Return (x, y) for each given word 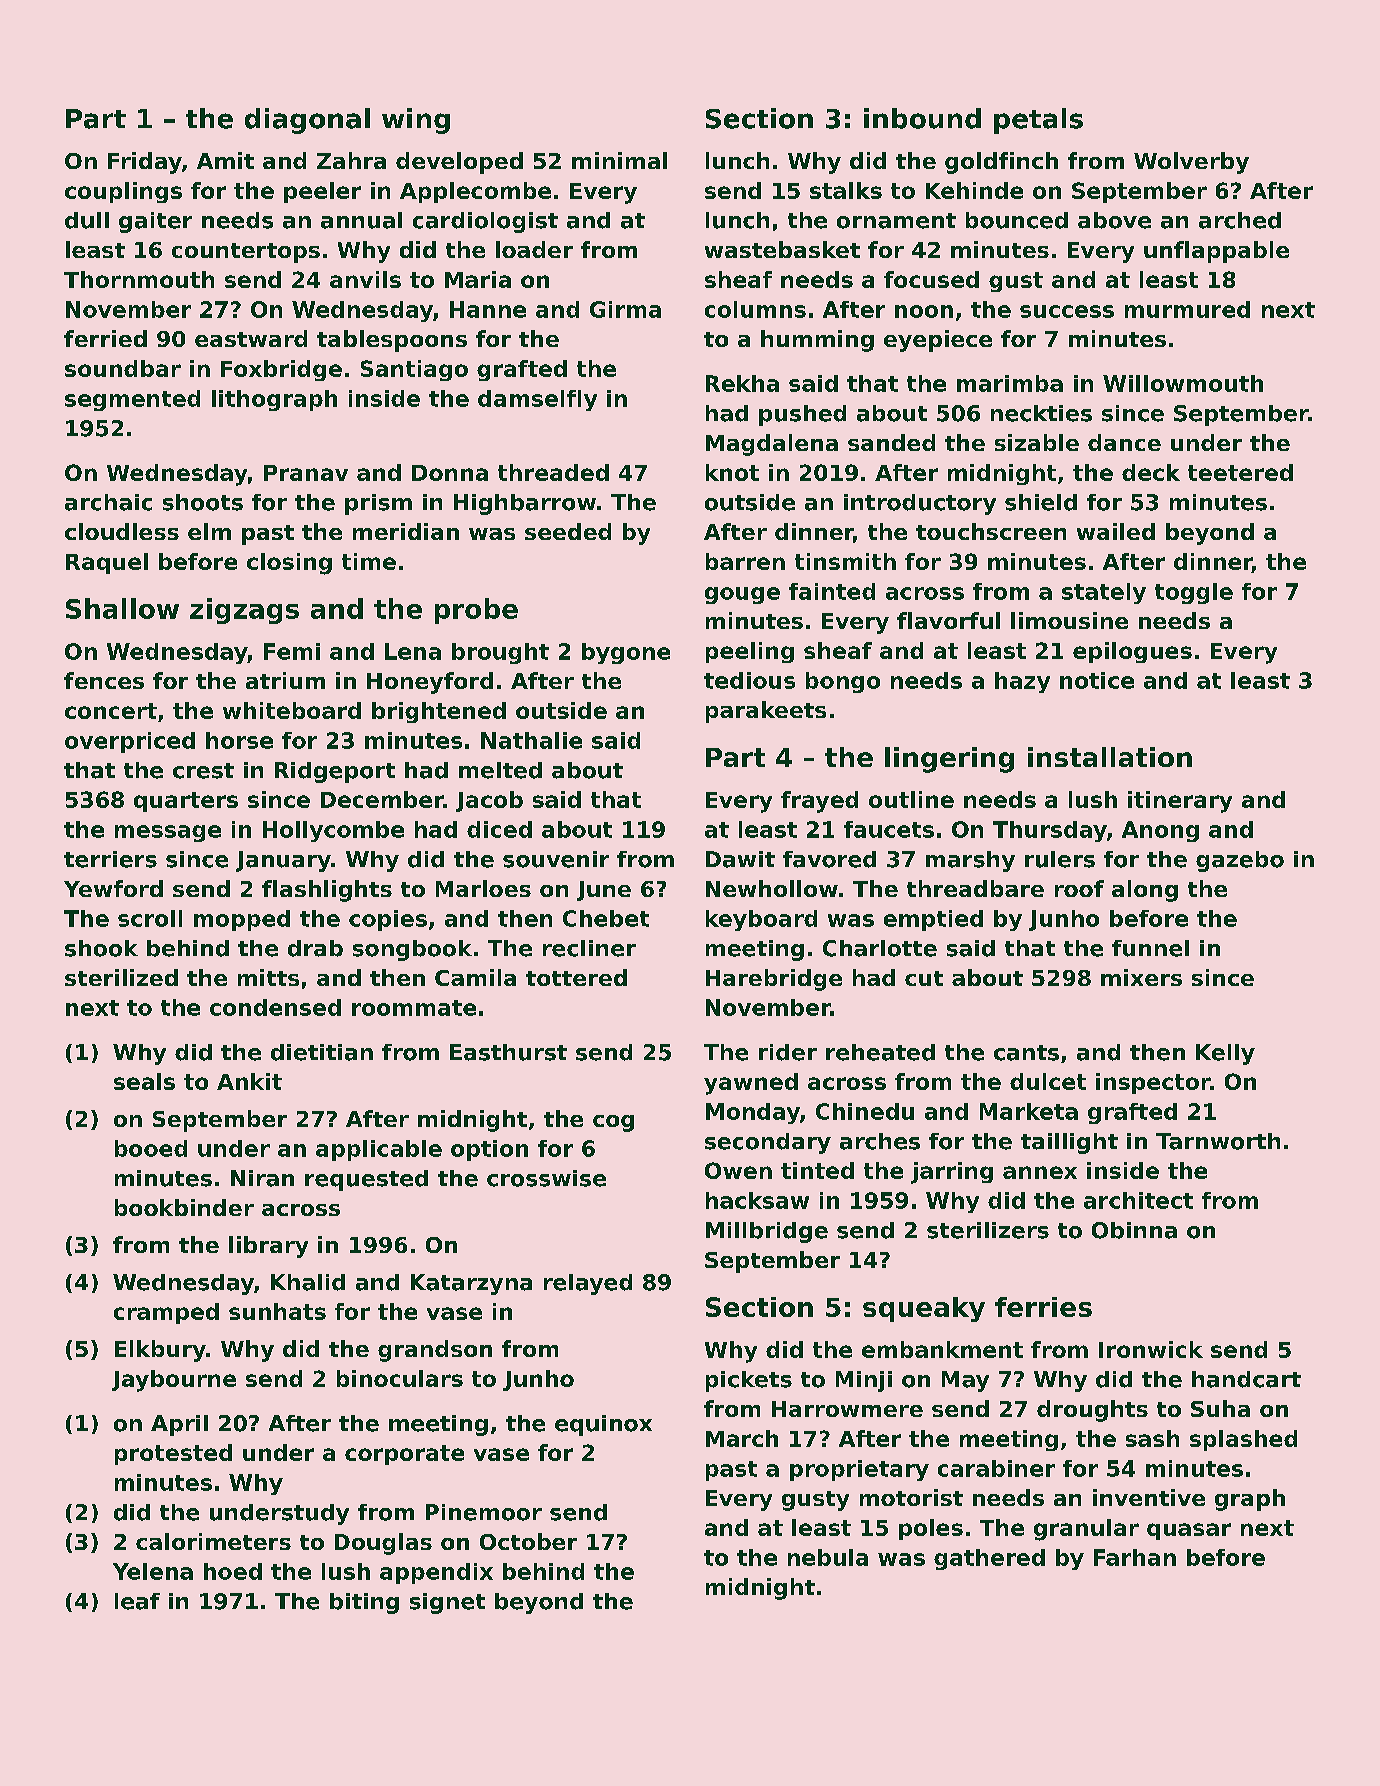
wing (416, 121)
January (283, 861)
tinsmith (845, 561)
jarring (952, 1173)
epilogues (1132, 652)
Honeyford (430, 683)
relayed (588, 1284)
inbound (922, 118)
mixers (1141, 977)
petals (1038, 121)
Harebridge (774, 980)
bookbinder (184, 1207)
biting (364, 1603)
